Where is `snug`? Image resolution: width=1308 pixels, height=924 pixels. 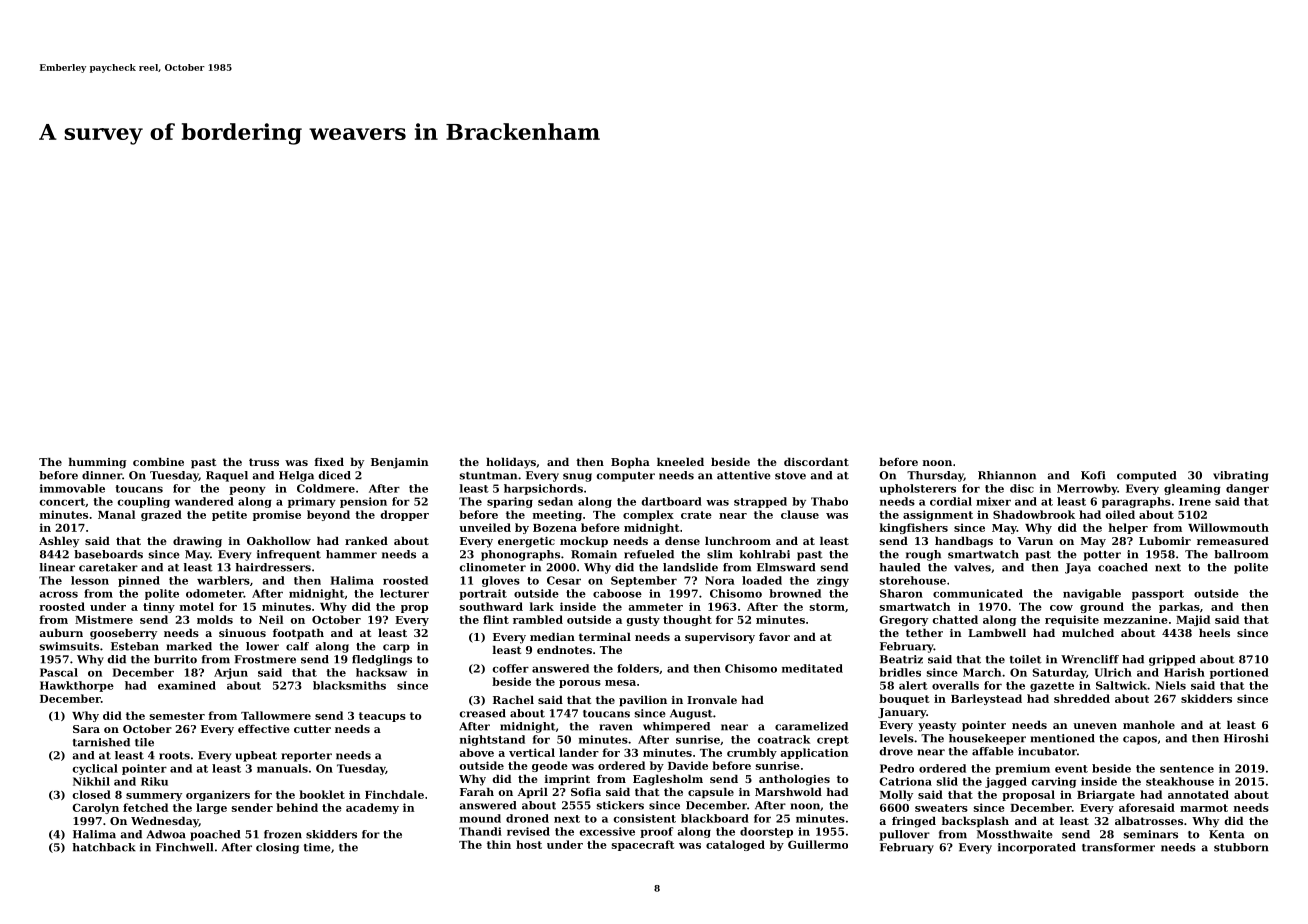 snug is located at coordinates (577, 477).
